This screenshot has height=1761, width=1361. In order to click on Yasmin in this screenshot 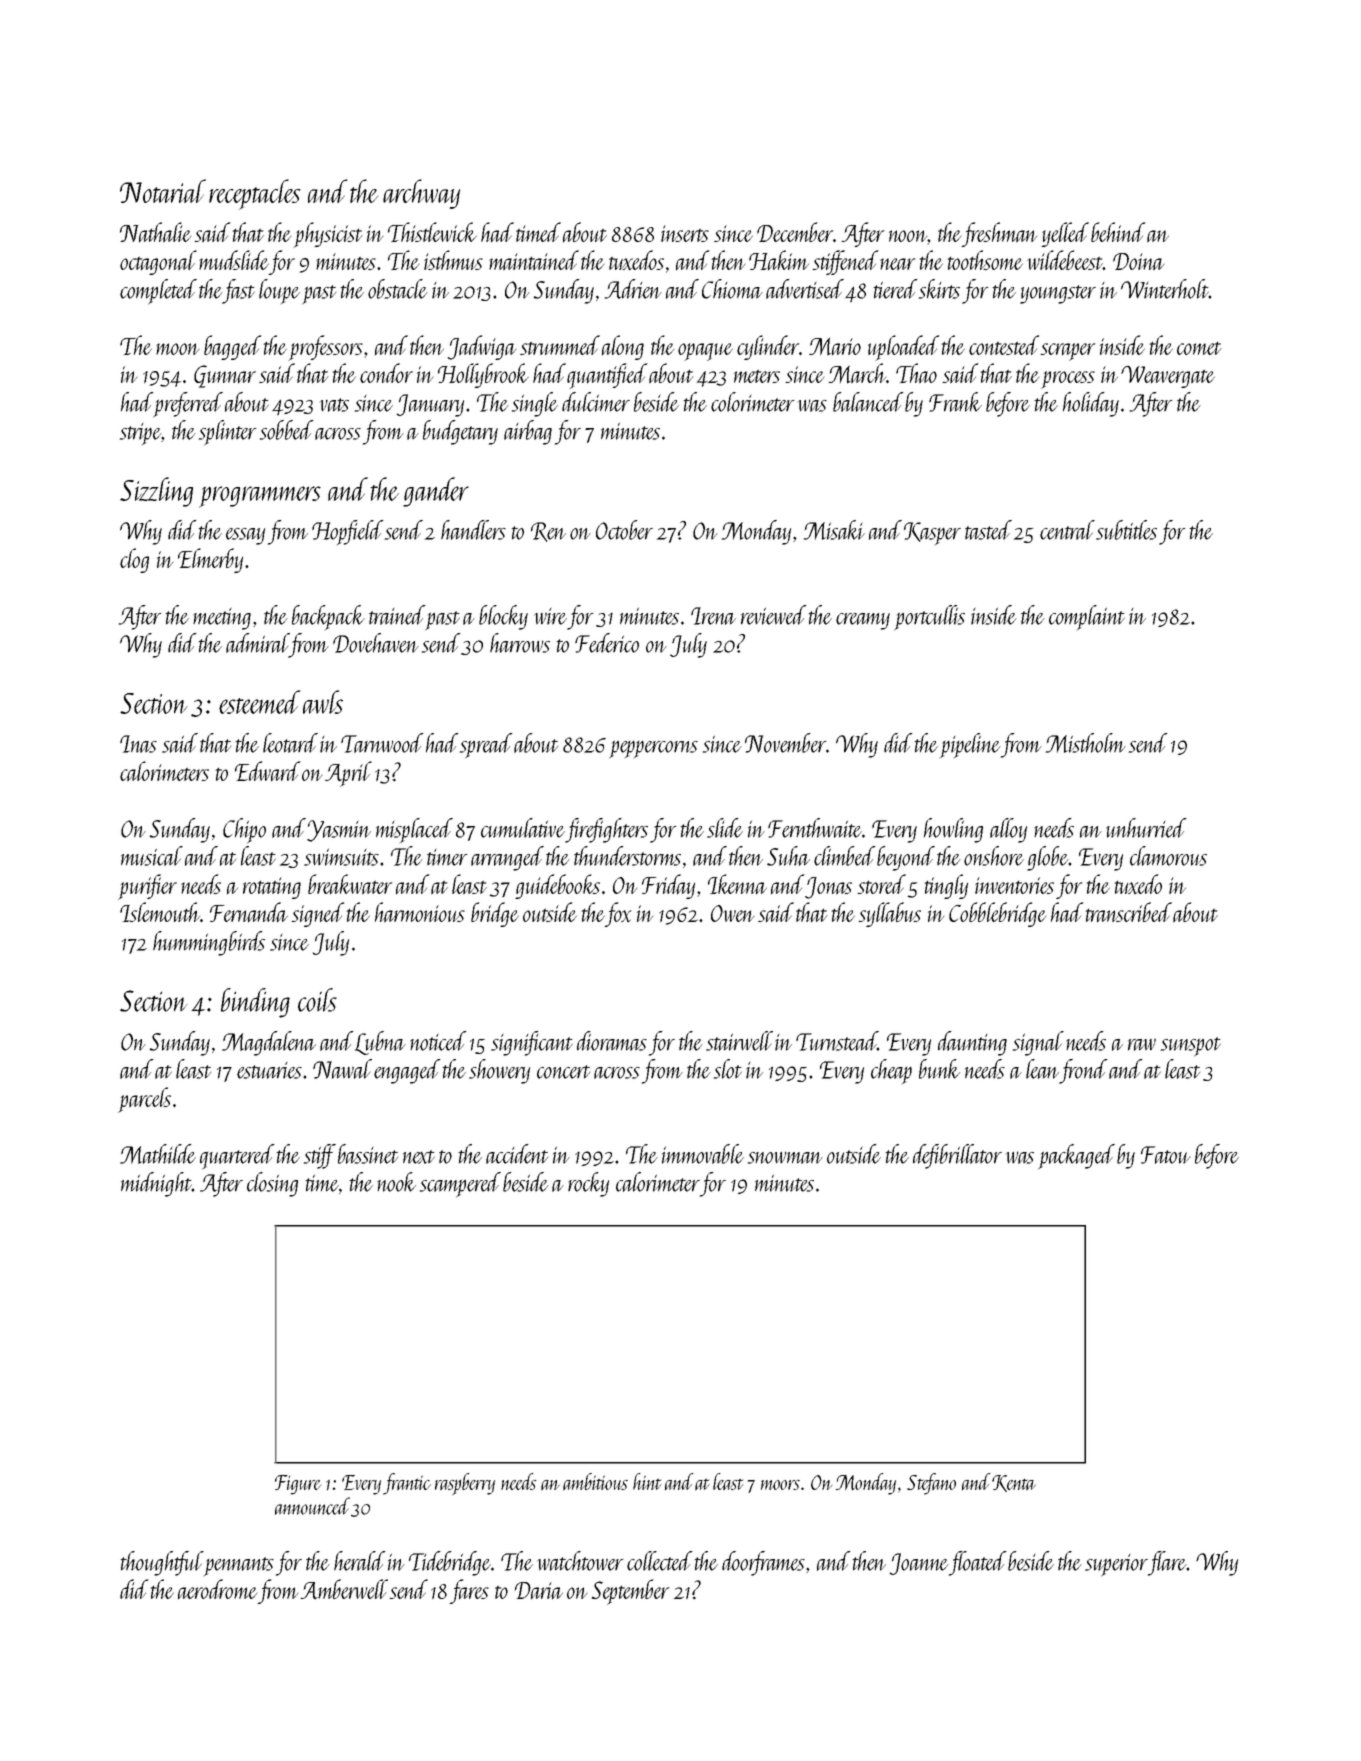, I will do `click(339, 831)`.
